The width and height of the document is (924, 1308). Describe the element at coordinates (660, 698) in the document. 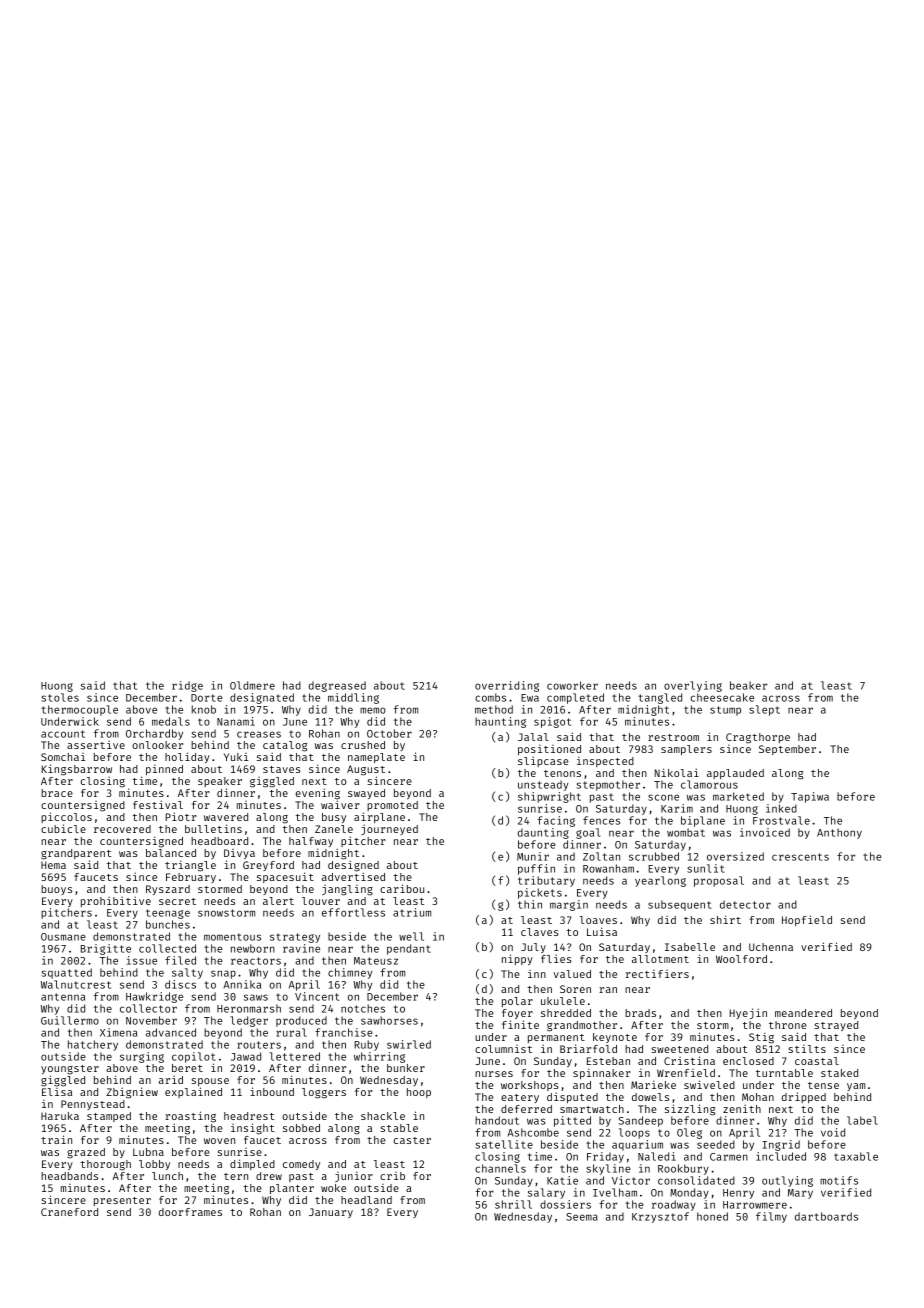

I see `tangled` at that location.
